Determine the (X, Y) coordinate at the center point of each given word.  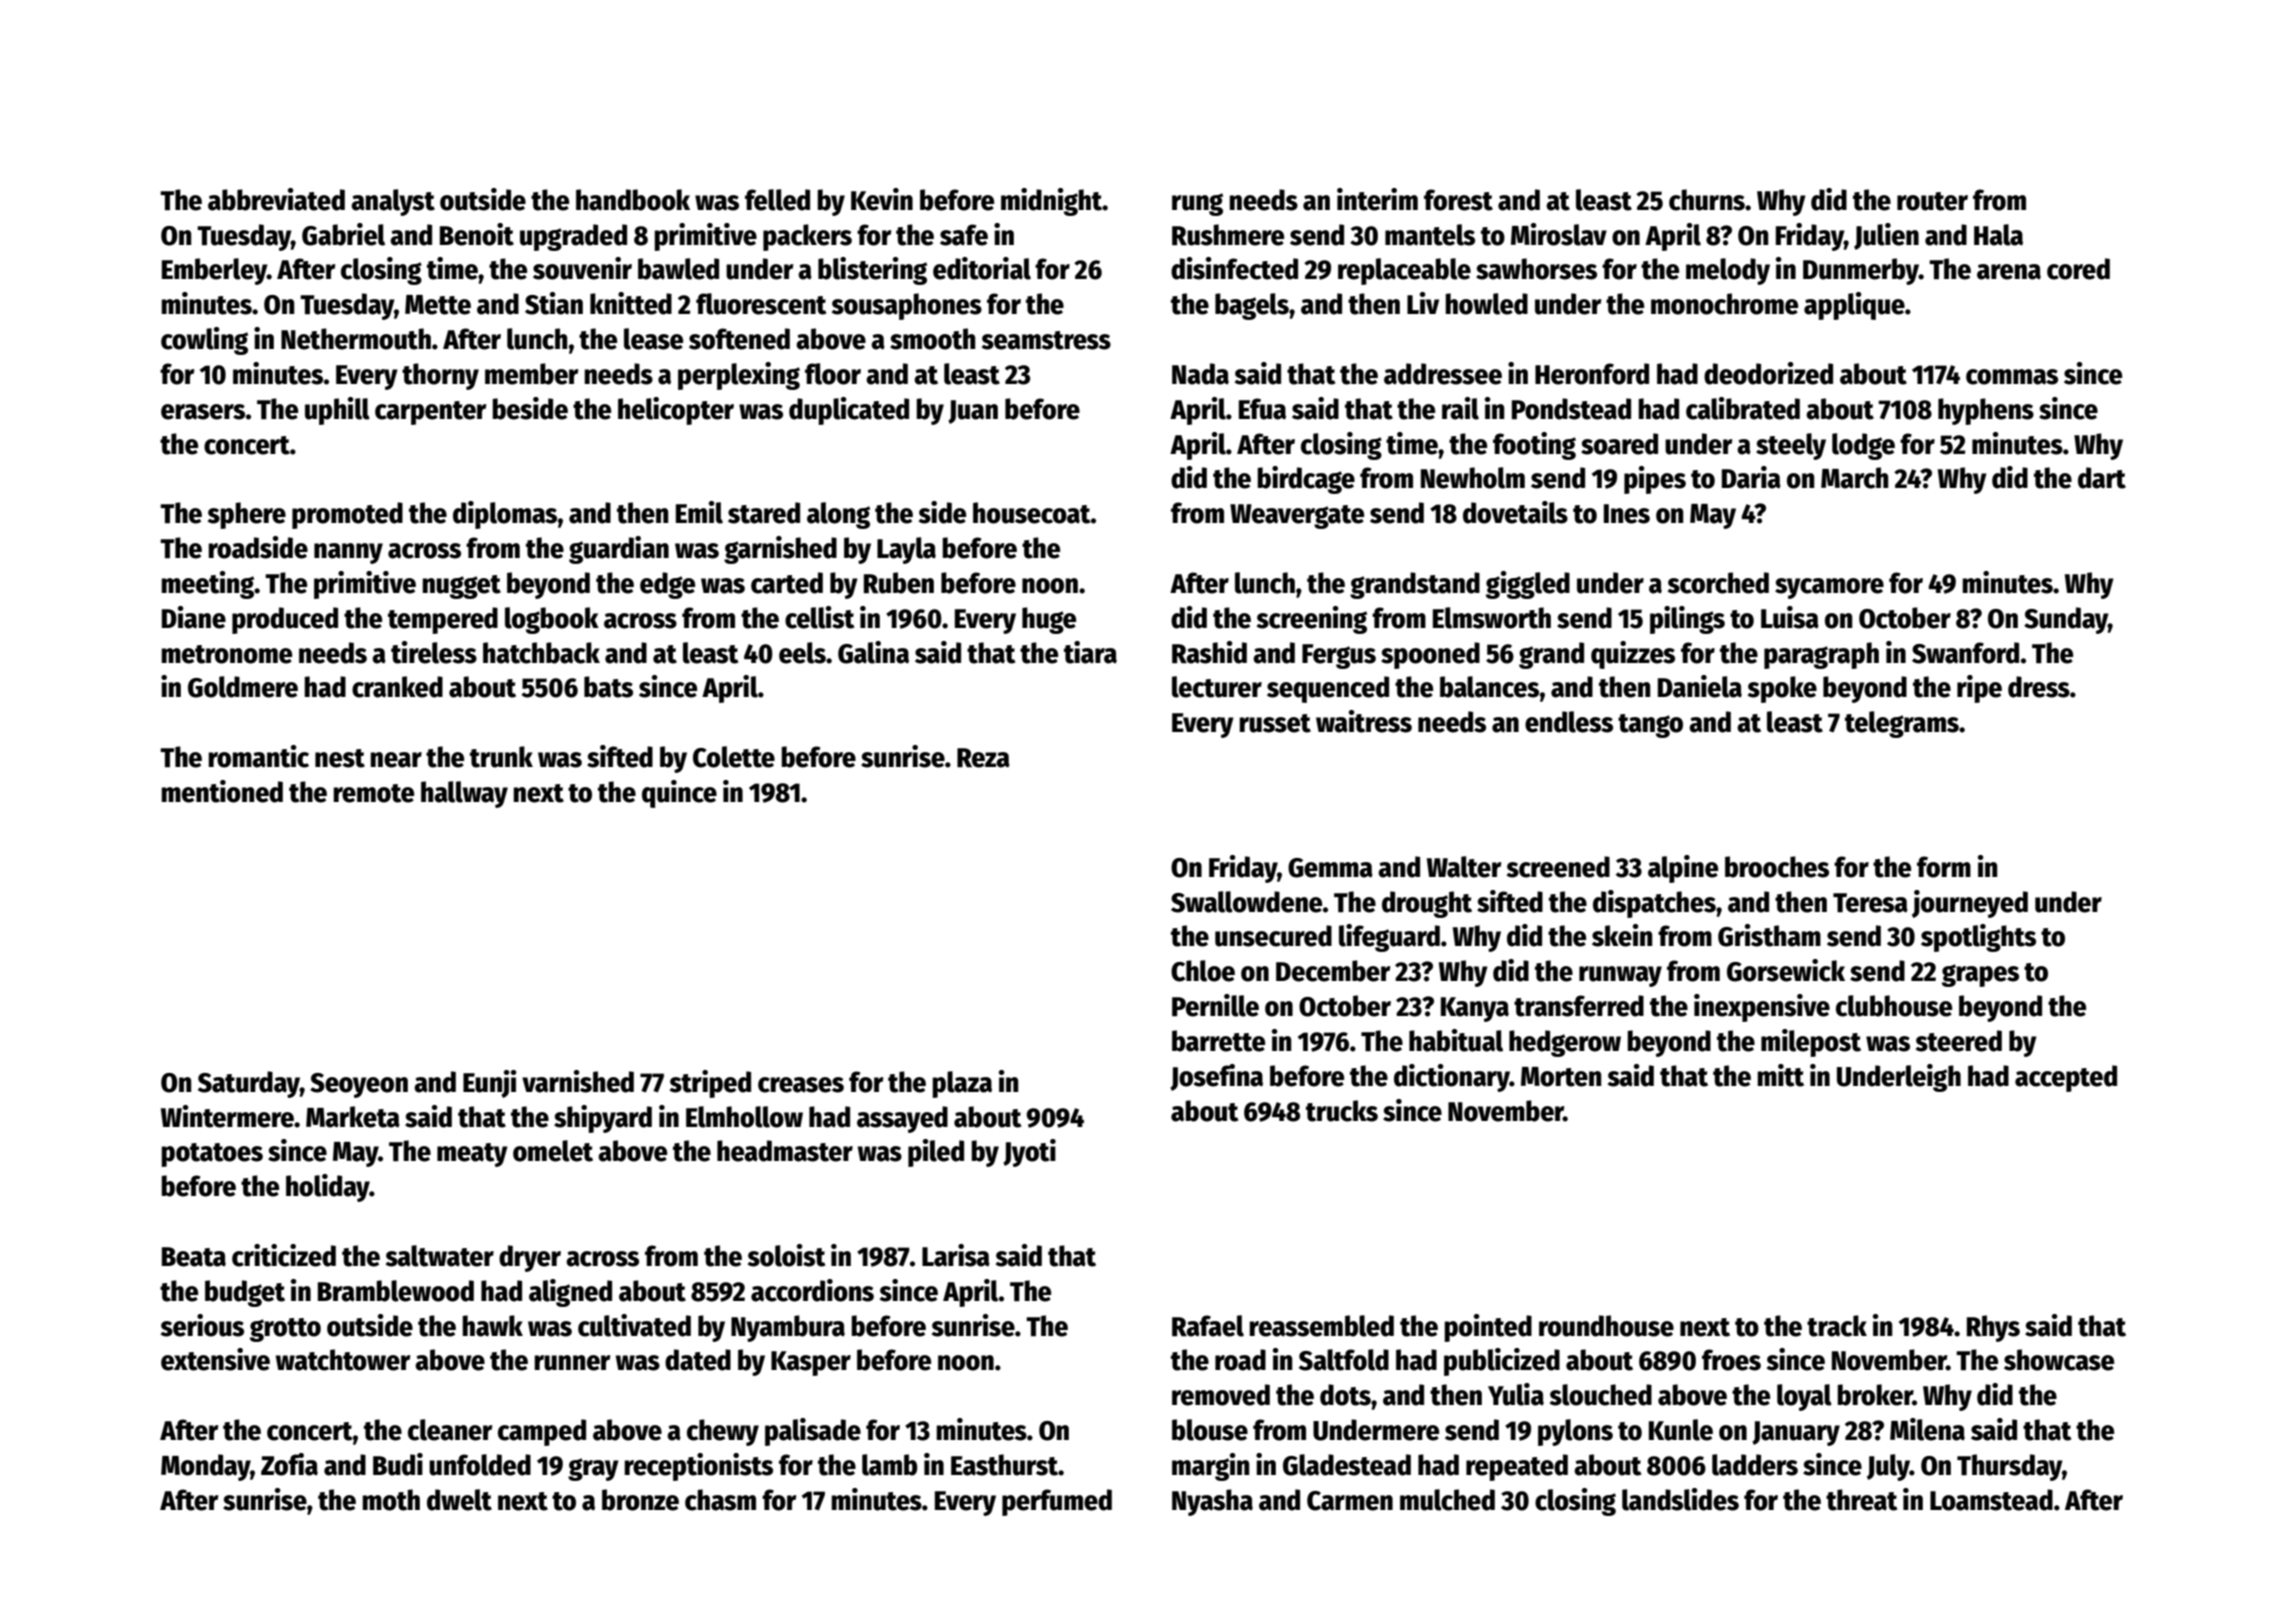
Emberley (214, 271)
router (1932, 201)
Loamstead (1991, 1500)
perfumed (1057, 1502)
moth (391, 1500)
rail (1460, 408)
